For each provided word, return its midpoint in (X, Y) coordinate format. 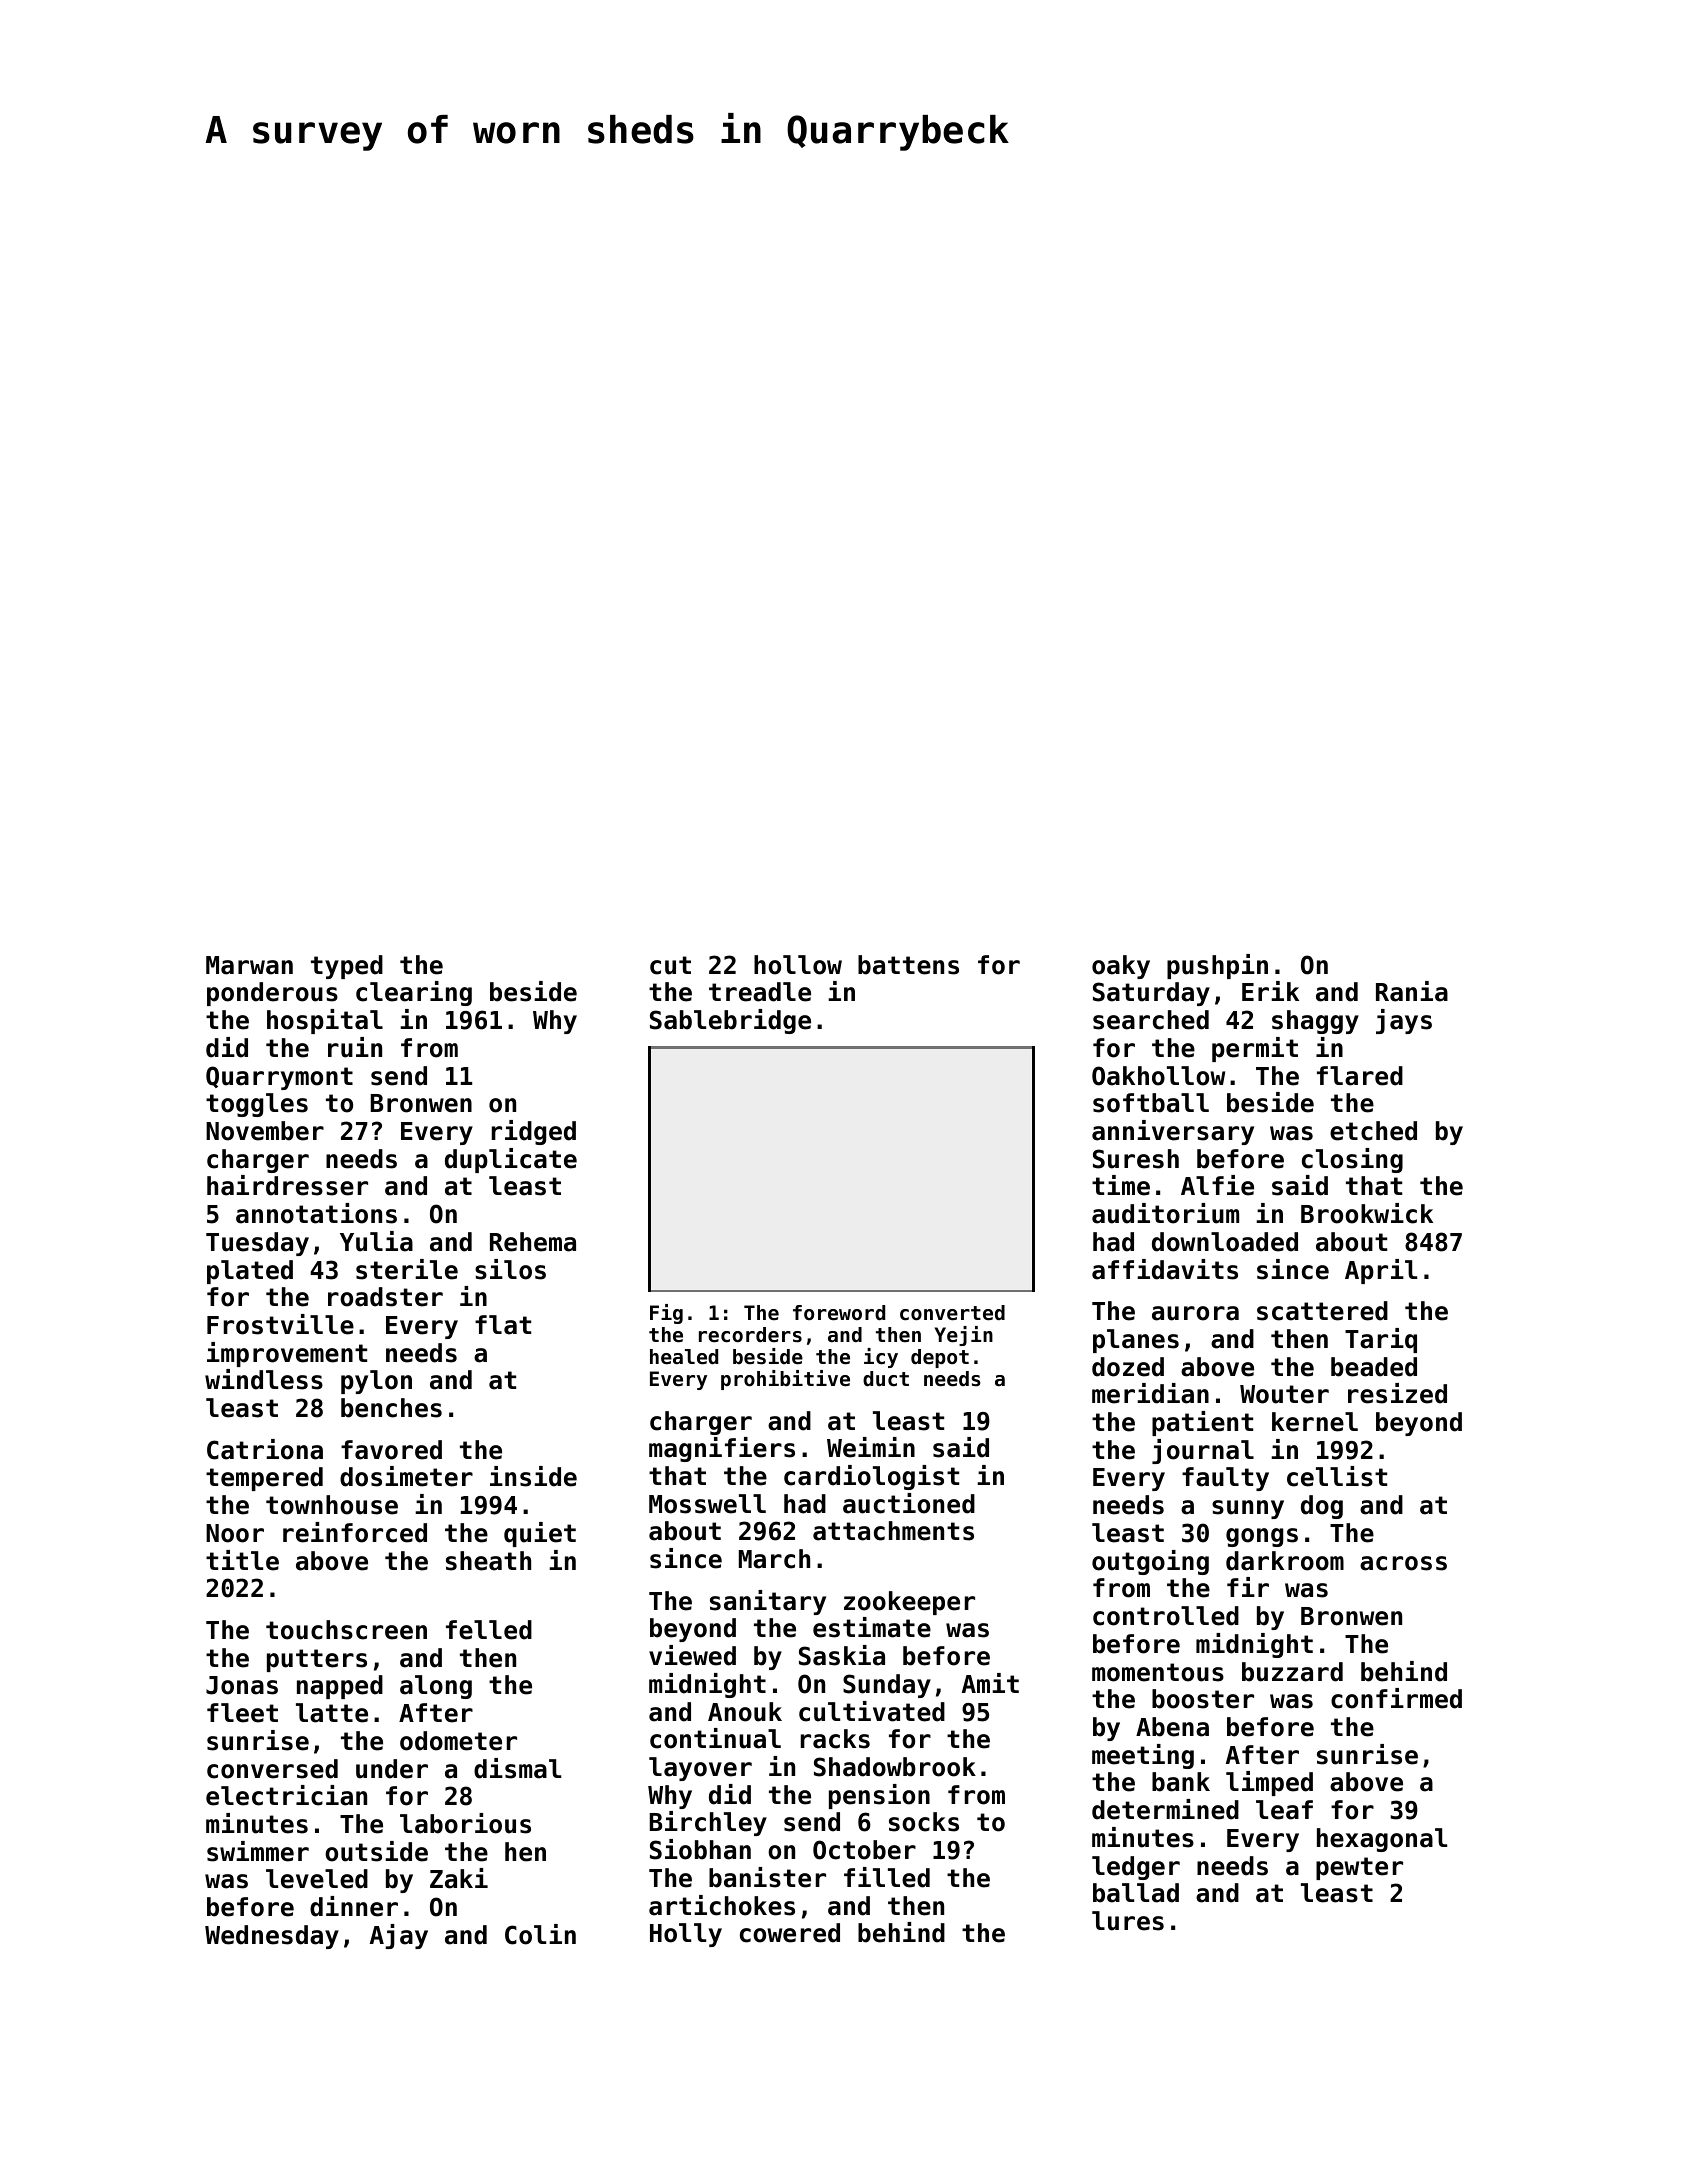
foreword (839, 1313)
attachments (893, 1531)
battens (908, 965)
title (242, 1560)
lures (1128, 1921)
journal (1203, 1451)
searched (1151, 1020)
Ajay (399, 1936)
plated (250, 1272)
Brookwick (1367, 1213)
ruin (355, 1047)
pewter (1359, 1868)
